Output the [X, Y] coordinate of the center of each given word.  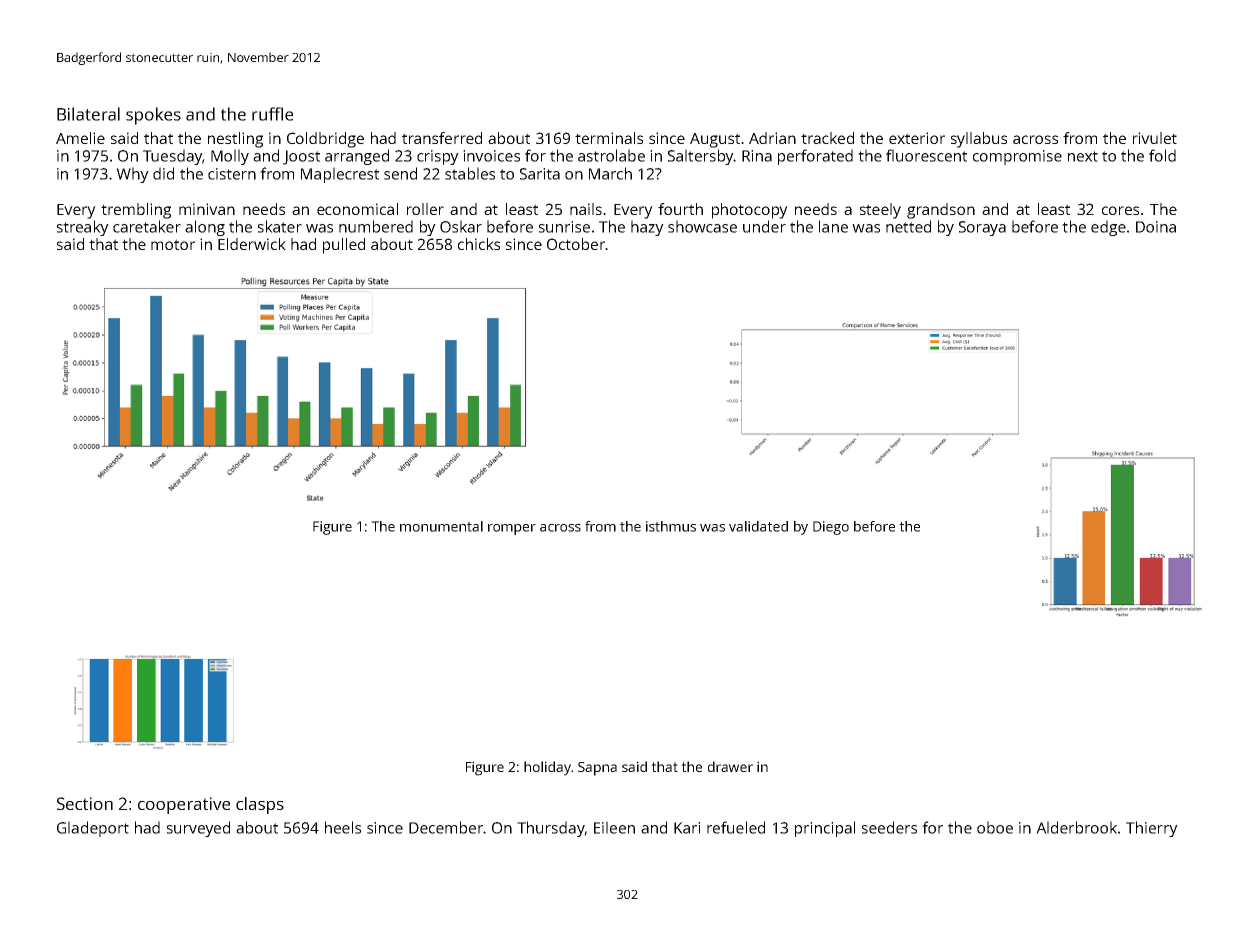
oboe [995, 827]
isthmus [671, 526]
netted [908, 226]
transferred [442, 138]
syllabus [979, 140]
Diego [831, 528]
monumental [441, 526]
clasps [260, 805]
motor [173, 244]
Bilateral [88, 114]
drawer [730, 766]
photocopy [750, 211]
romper [512, 529]
